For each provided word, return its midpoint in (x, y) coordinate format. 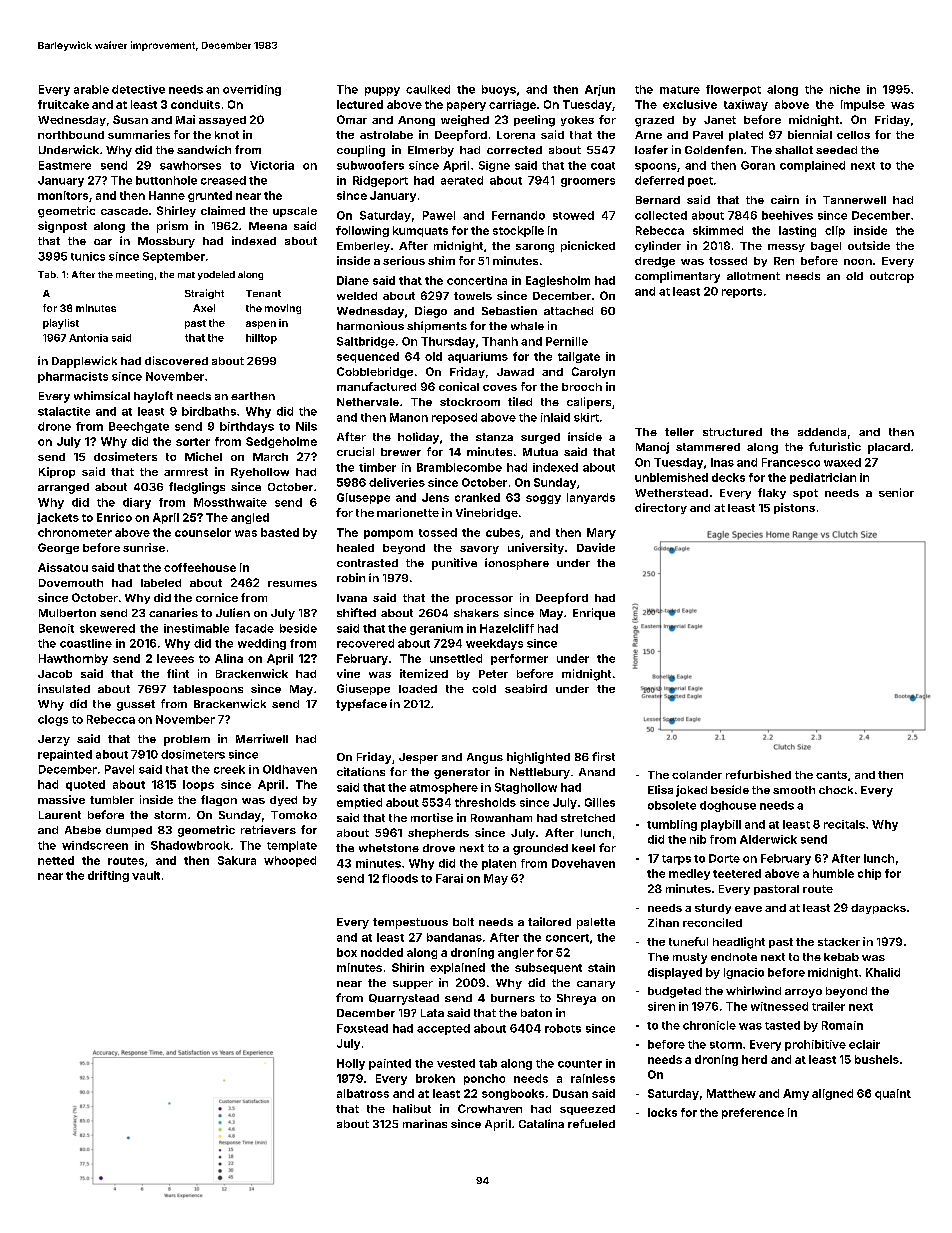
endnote (734, 957)
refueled (591, 1123)
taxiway (746, 105)
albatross (363, 1093)
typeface (361, 705)
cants (831, 775)
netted (56, 860)
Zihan (663, 922)
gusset (136, 705)
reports (742, 293)
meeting (134, 275)
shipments (437, 327)
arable (91, 89)
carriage (512, 105)
